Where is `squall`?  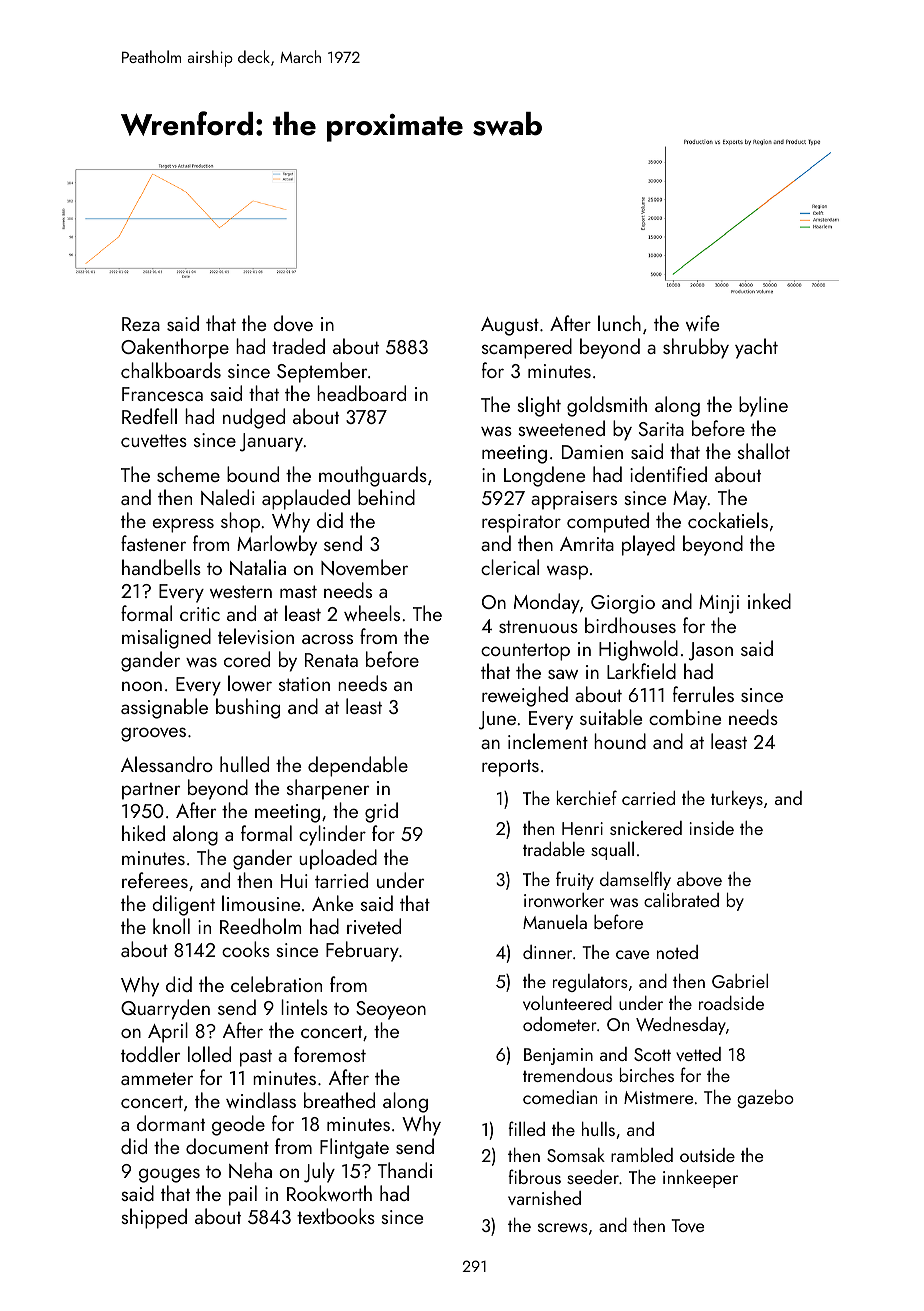 squall is located at coordinates (612, 851).
